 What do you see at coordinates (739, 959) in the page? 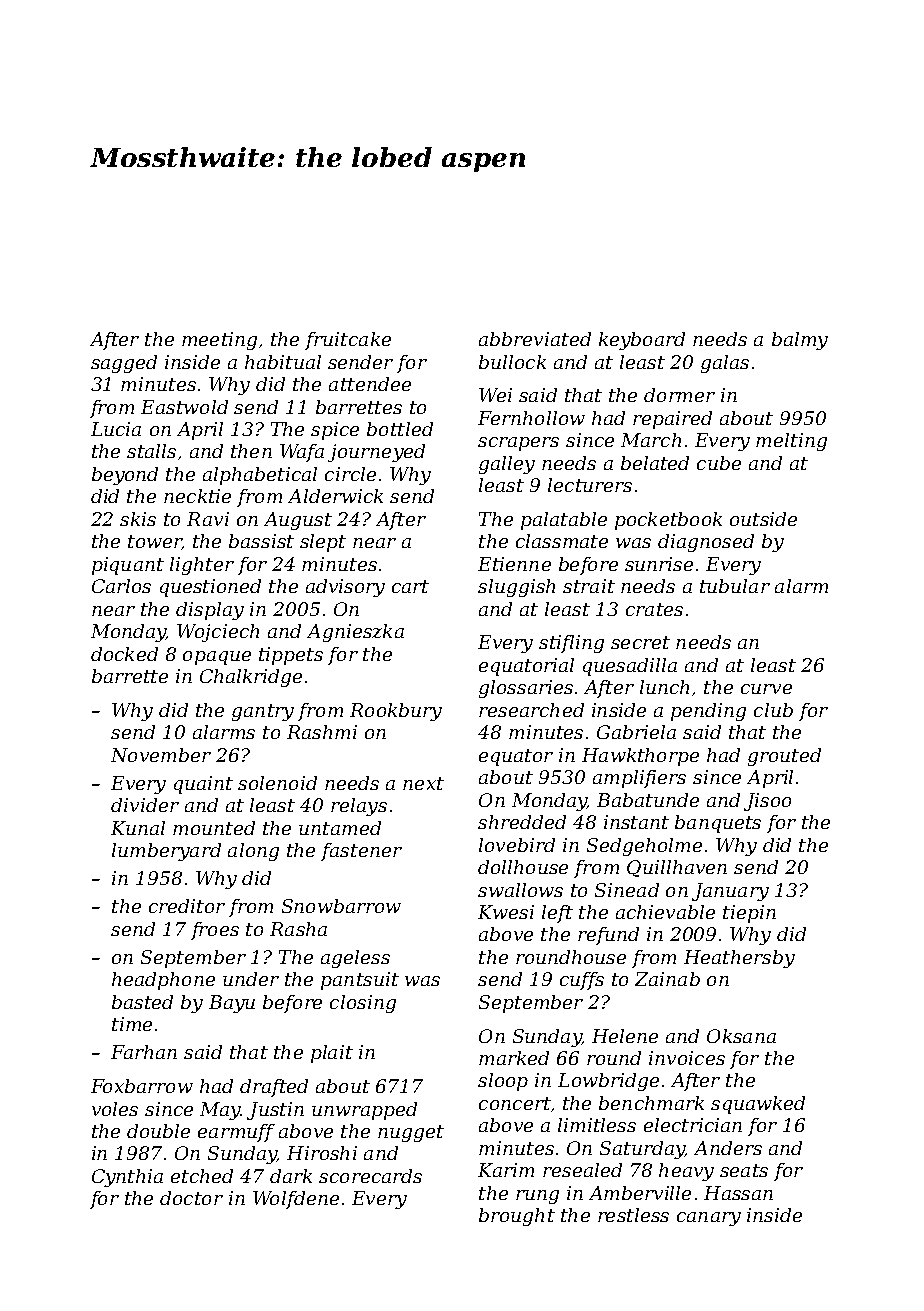
I see `Heathersby` at bounding box center [739, 959].
